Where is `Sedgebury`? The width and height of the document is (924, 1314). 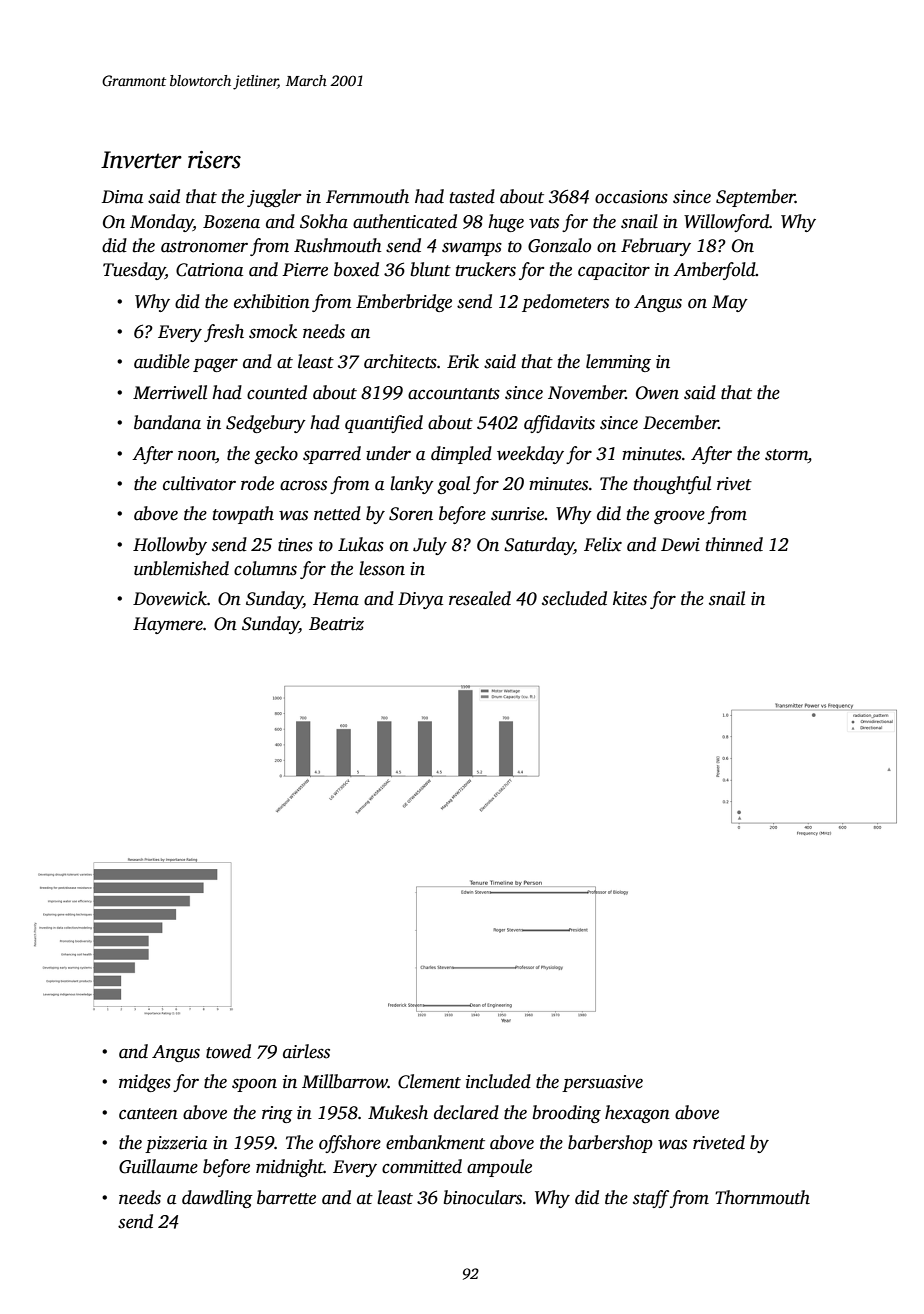
Sedgebury is located at coordinates (266, 424).
